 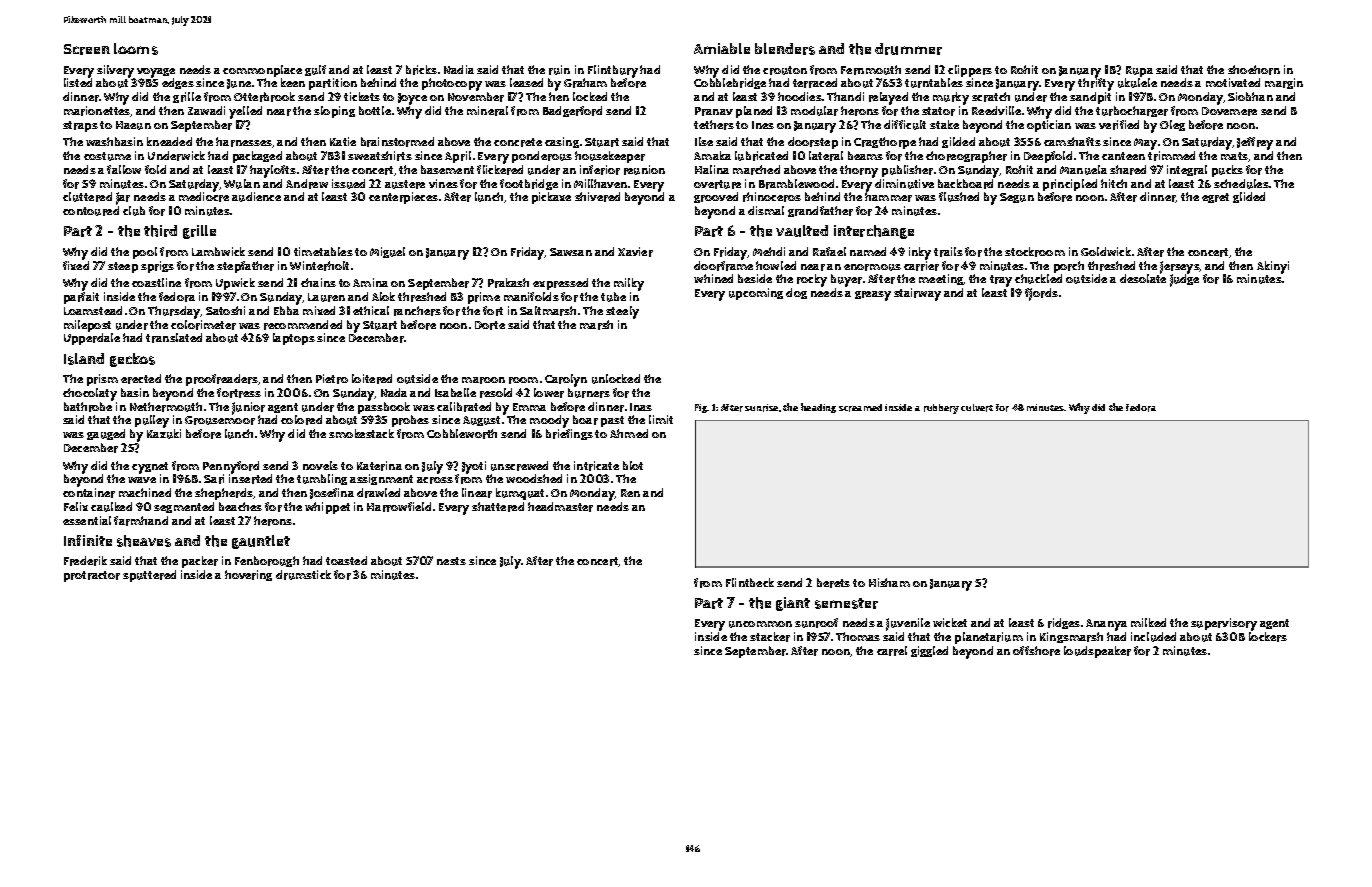 I want to click on carrier, so click(x=921, y=266).
